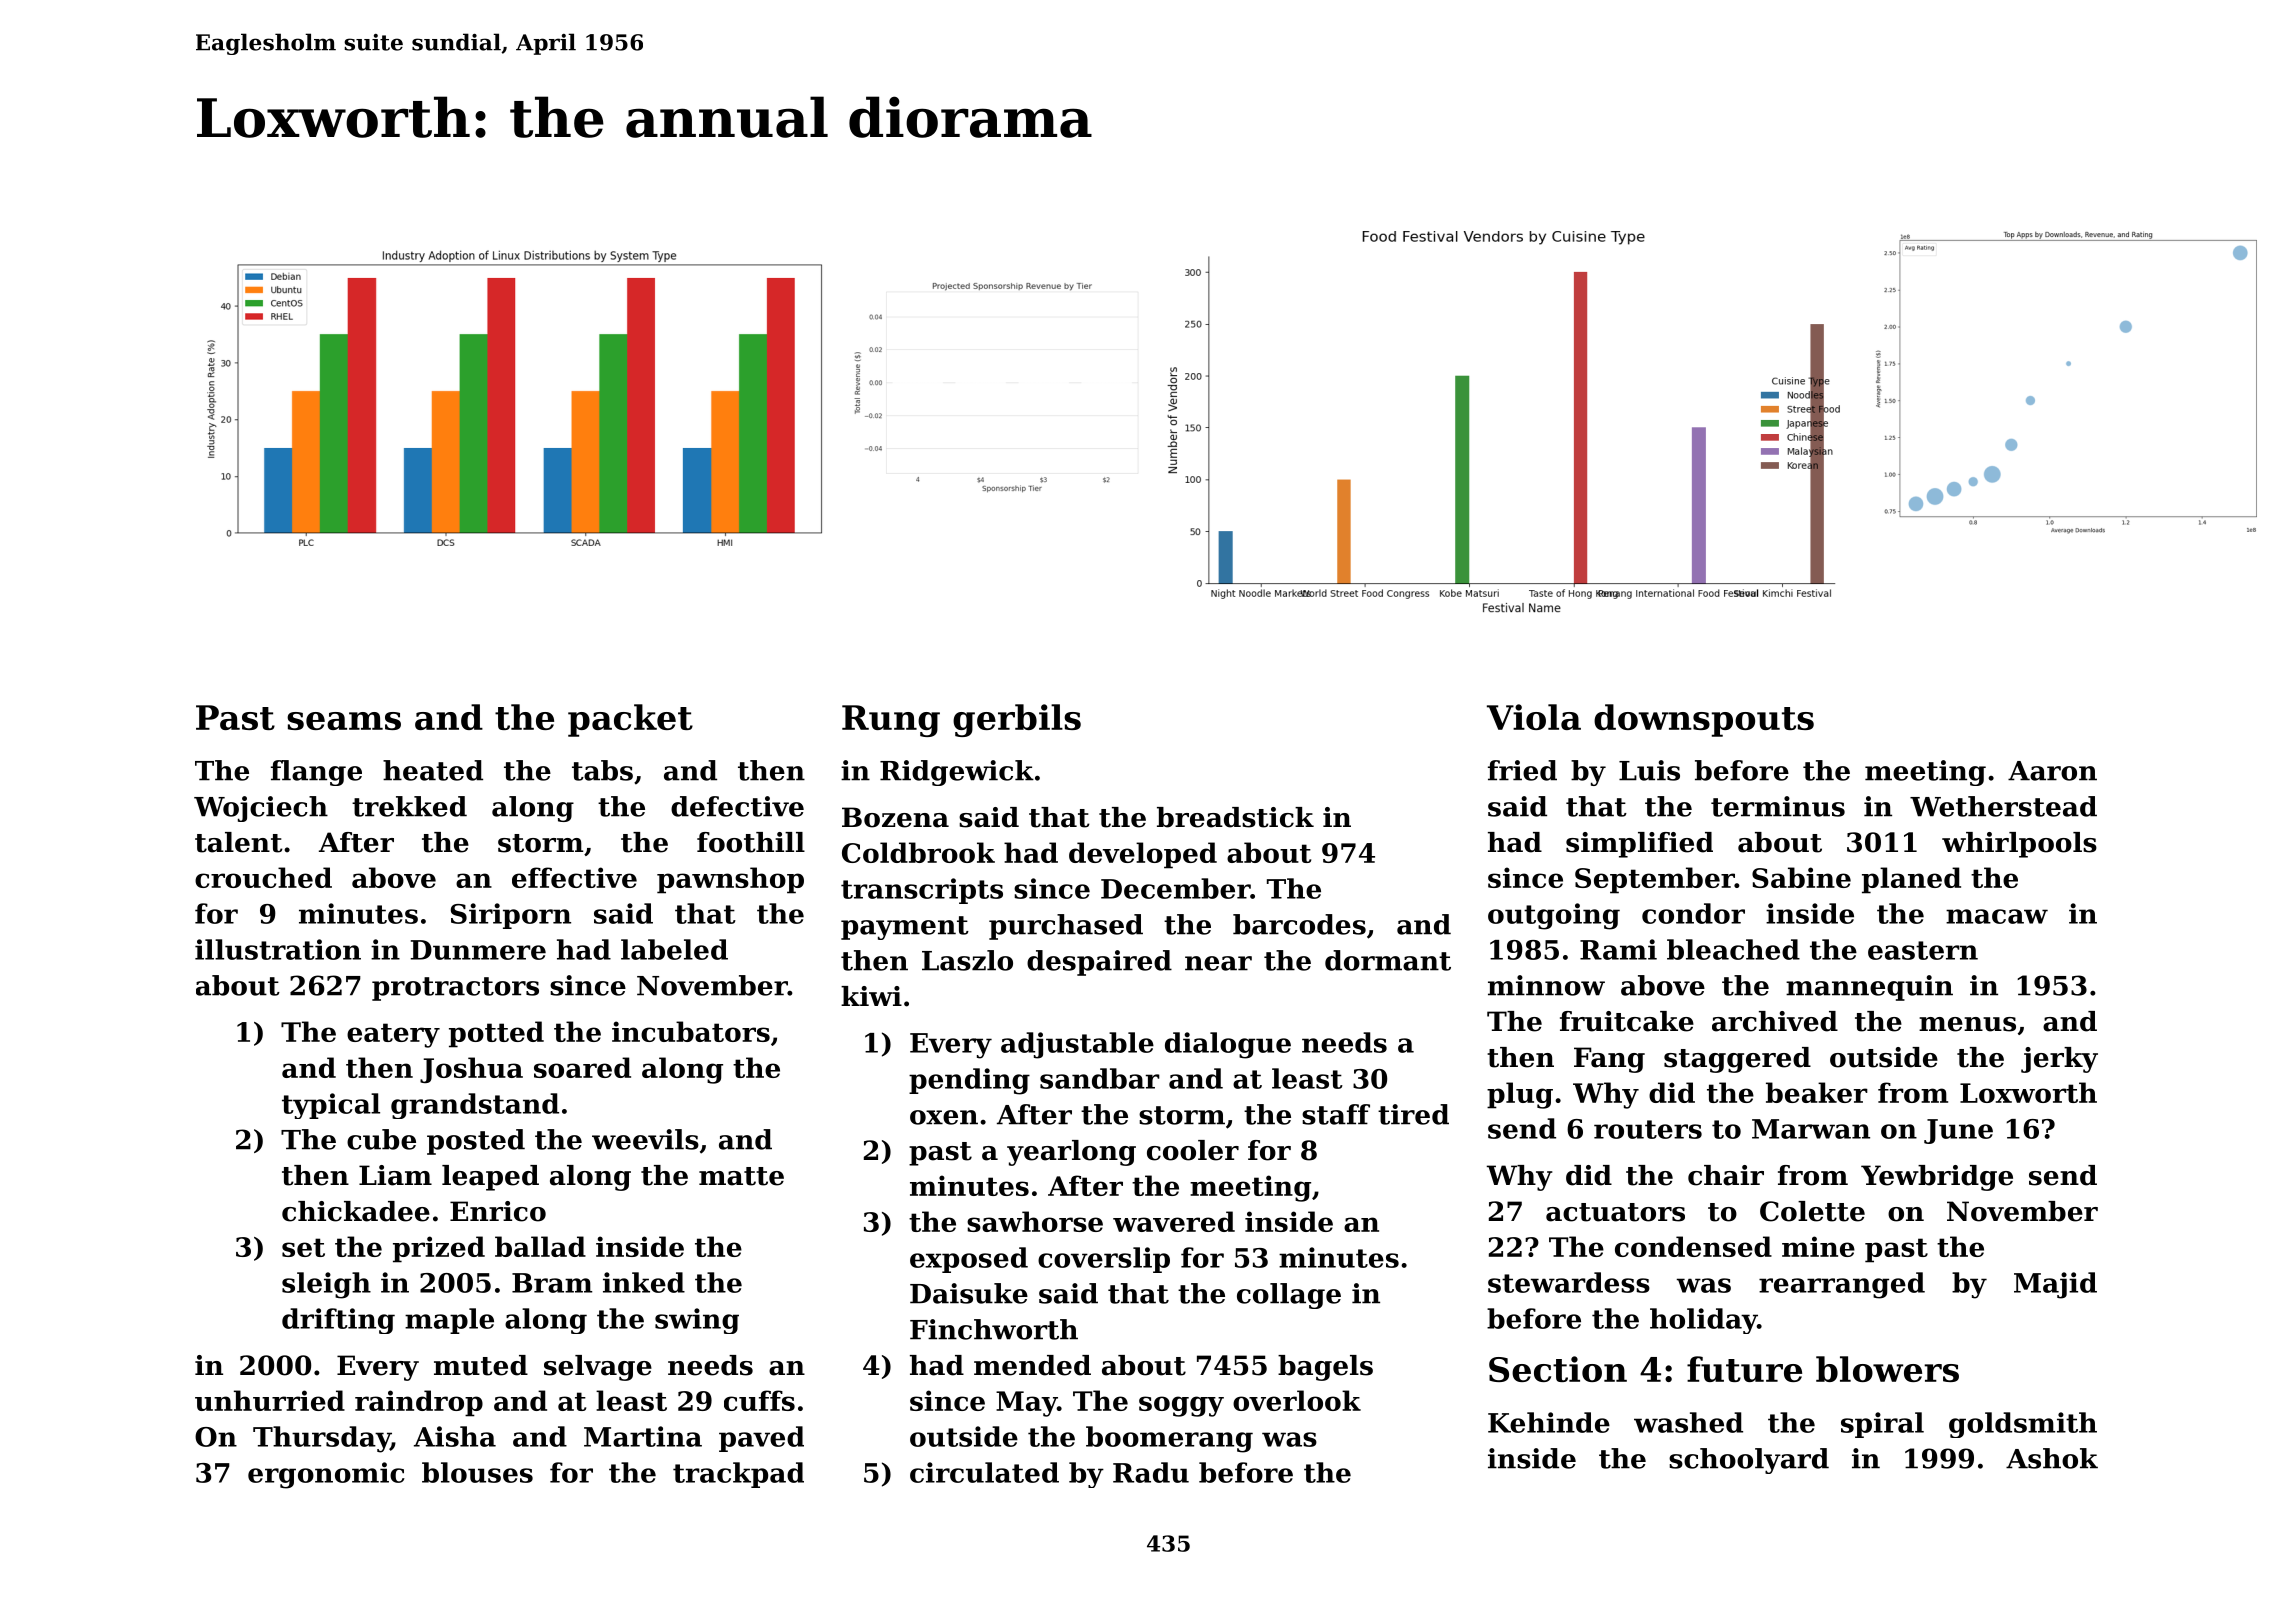 Image resolution: width=2292 pixels, height=1620 pixels. What do you see at coordinates (344, 721) in the screenshot?
I see `seams` at bounding box center [344, 721].
